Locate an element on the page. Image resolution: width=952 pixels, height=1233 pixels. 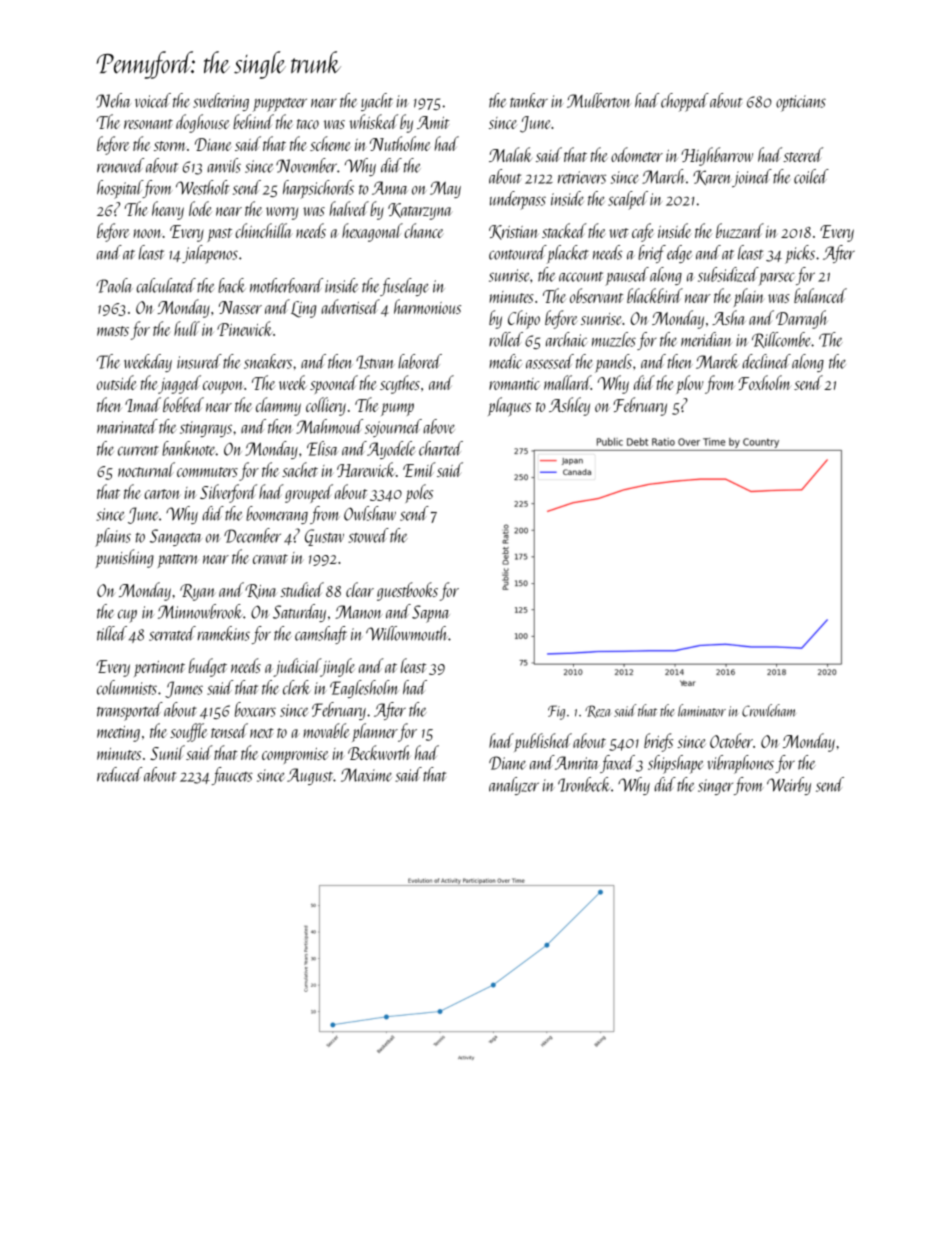
opticians is located at coordinates (801, 103).
